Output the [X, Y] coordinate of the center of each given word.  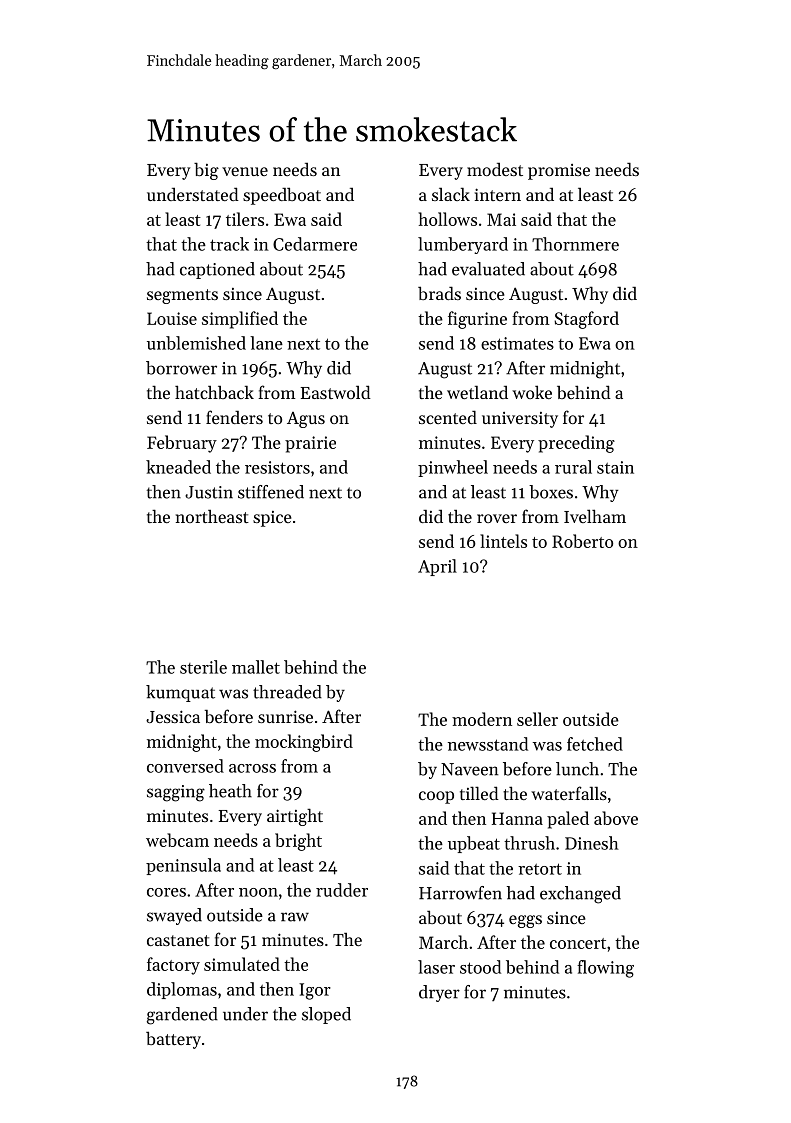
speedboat [282, 196]
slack [451, 194]
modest [495, 169]
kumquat [180, 693]
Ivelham [595, 516]
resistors [277, 467]
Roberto [582, 541]
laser [436, 967]
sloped [326, 1015]
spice [272, 519]
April [437, 567]
